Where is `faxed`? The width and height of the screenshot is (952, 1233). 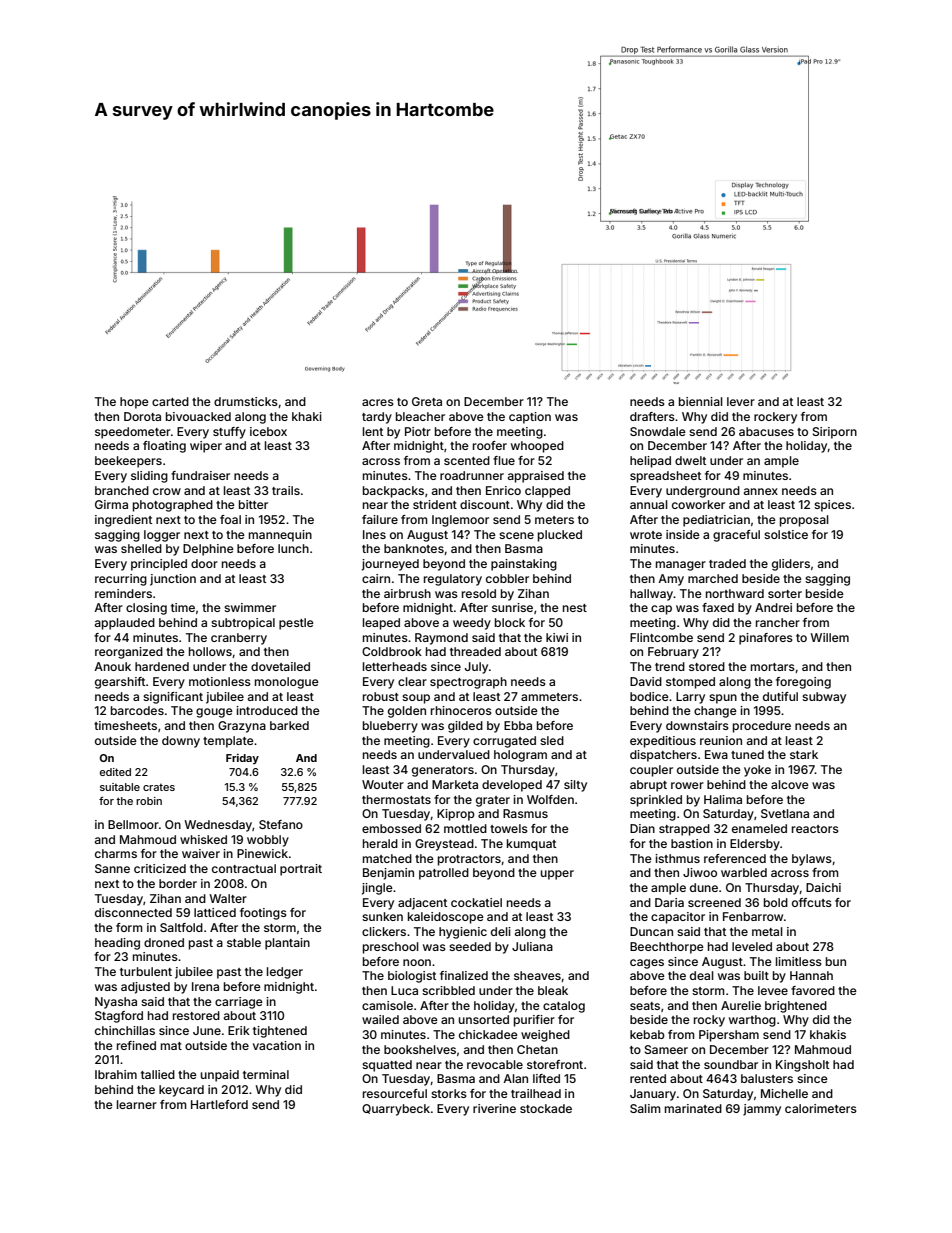 faxed is located at coordinates (718, 607).
